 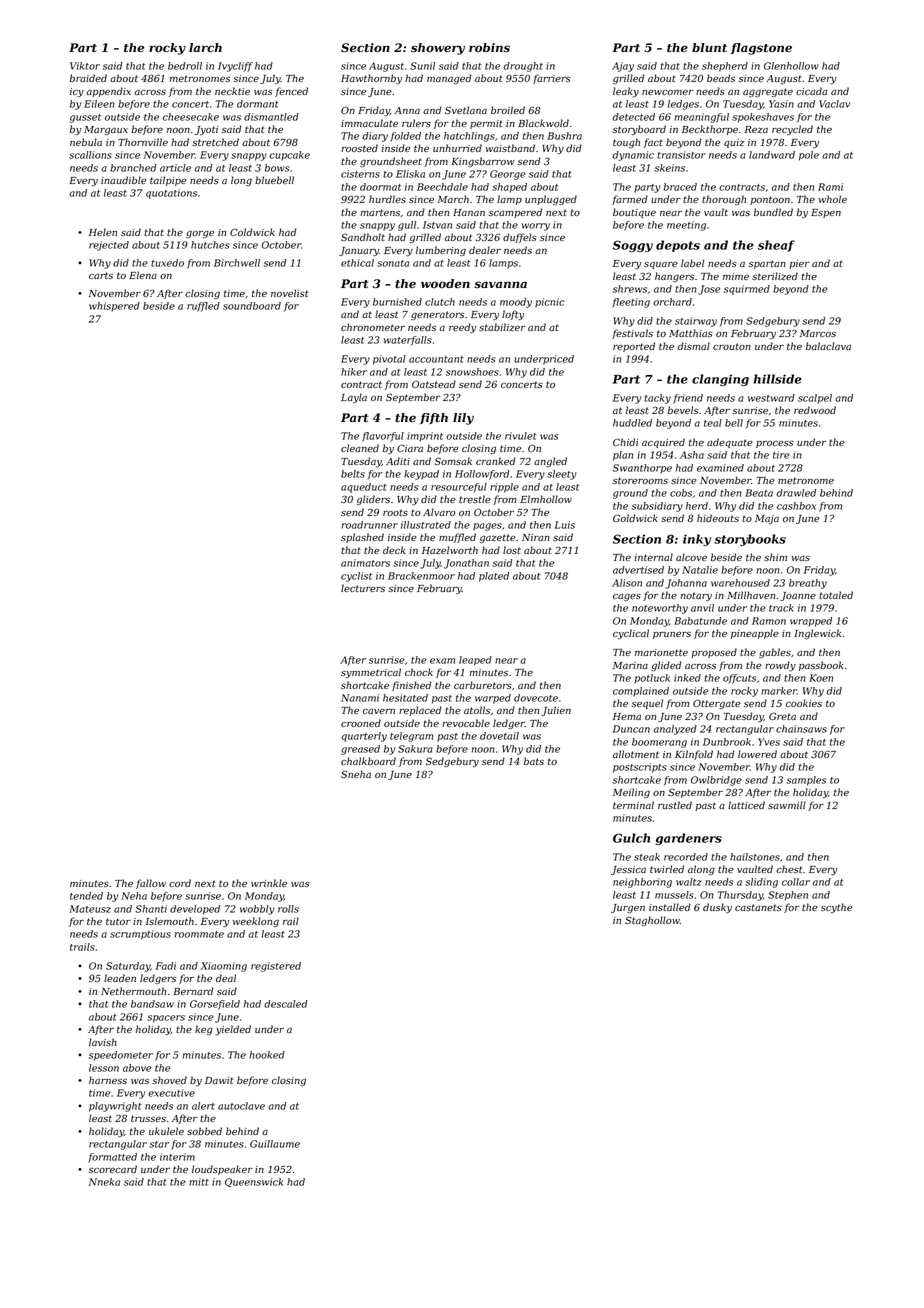 What do you see at coordinates (203, 307) in the document?
I see `ruffled` at bounding box center [203, 307].
